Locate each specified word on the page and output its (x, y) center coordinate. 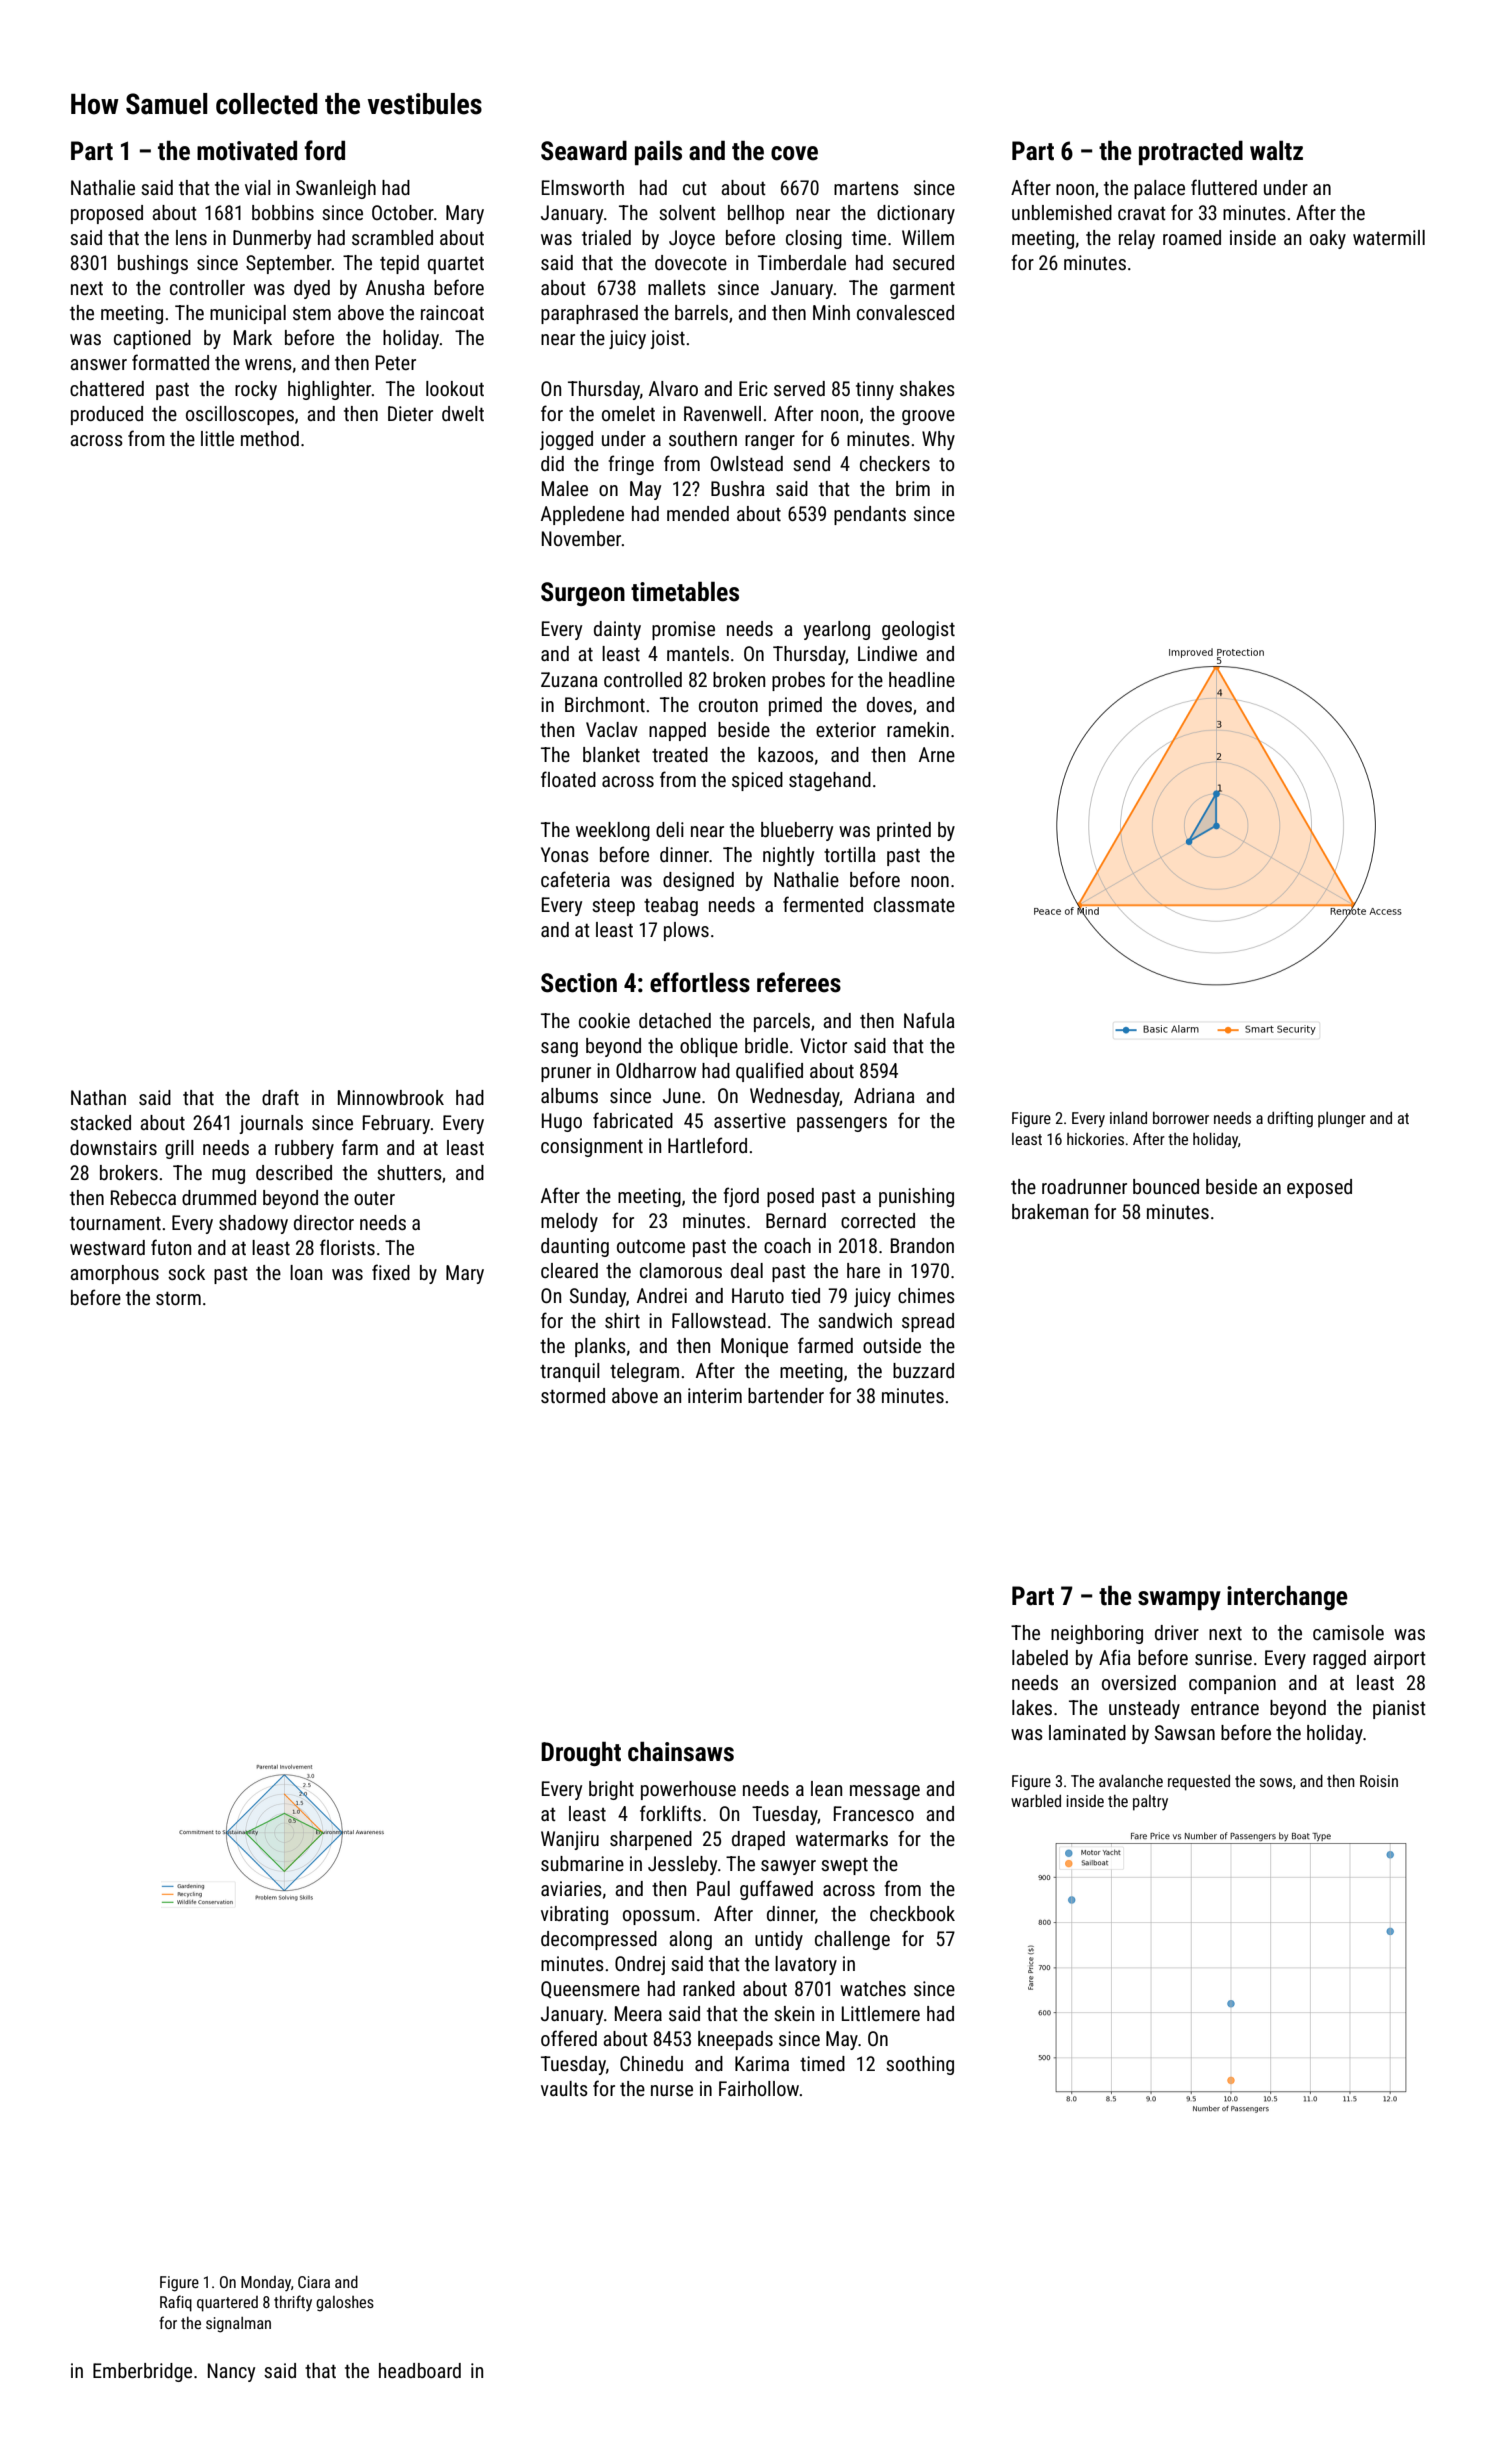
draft (280, 1097)
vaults (564, 2088)
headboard (420, 2370)
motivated (247, 150)
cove (794, 153)
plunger (1342, 1120)
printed (904, 831)
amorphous (114, 1274)
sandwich (855, 1320)
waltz (1276, 150)
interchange (1287, 1597)
